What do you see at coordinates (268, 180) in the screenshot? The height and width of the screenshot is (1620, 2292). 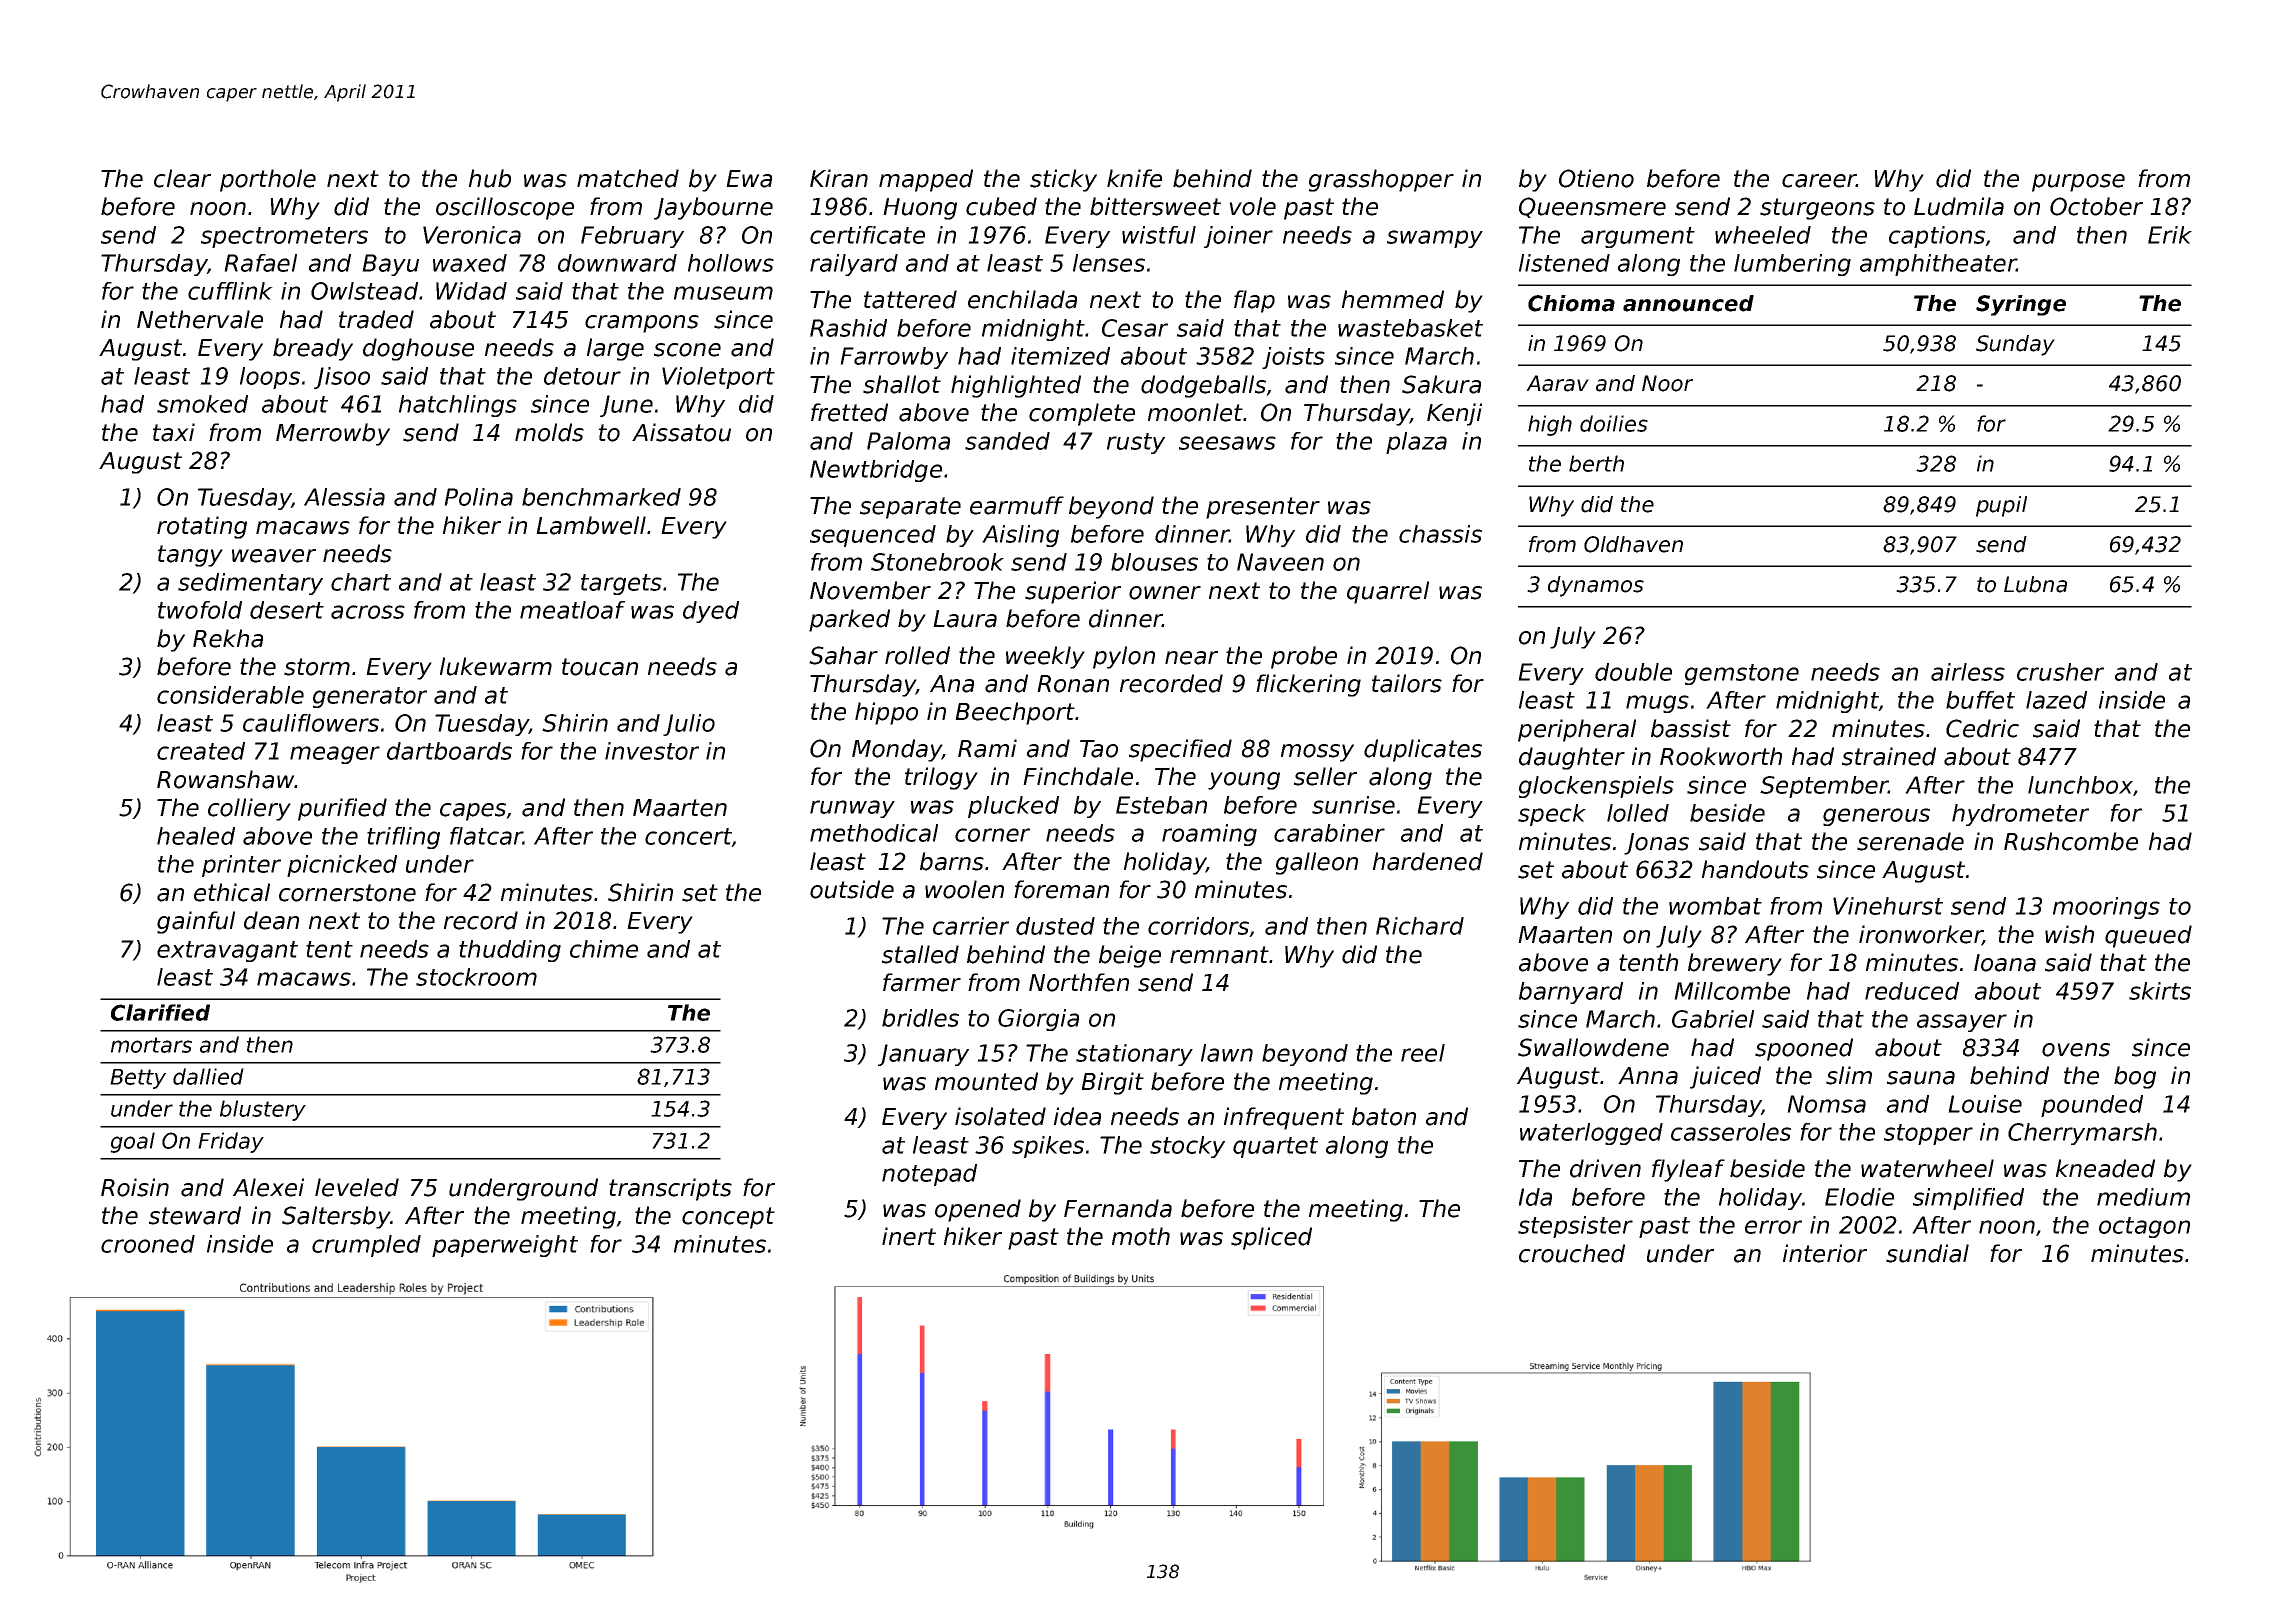 I see `porthole` at bounding box center [268, 180].
